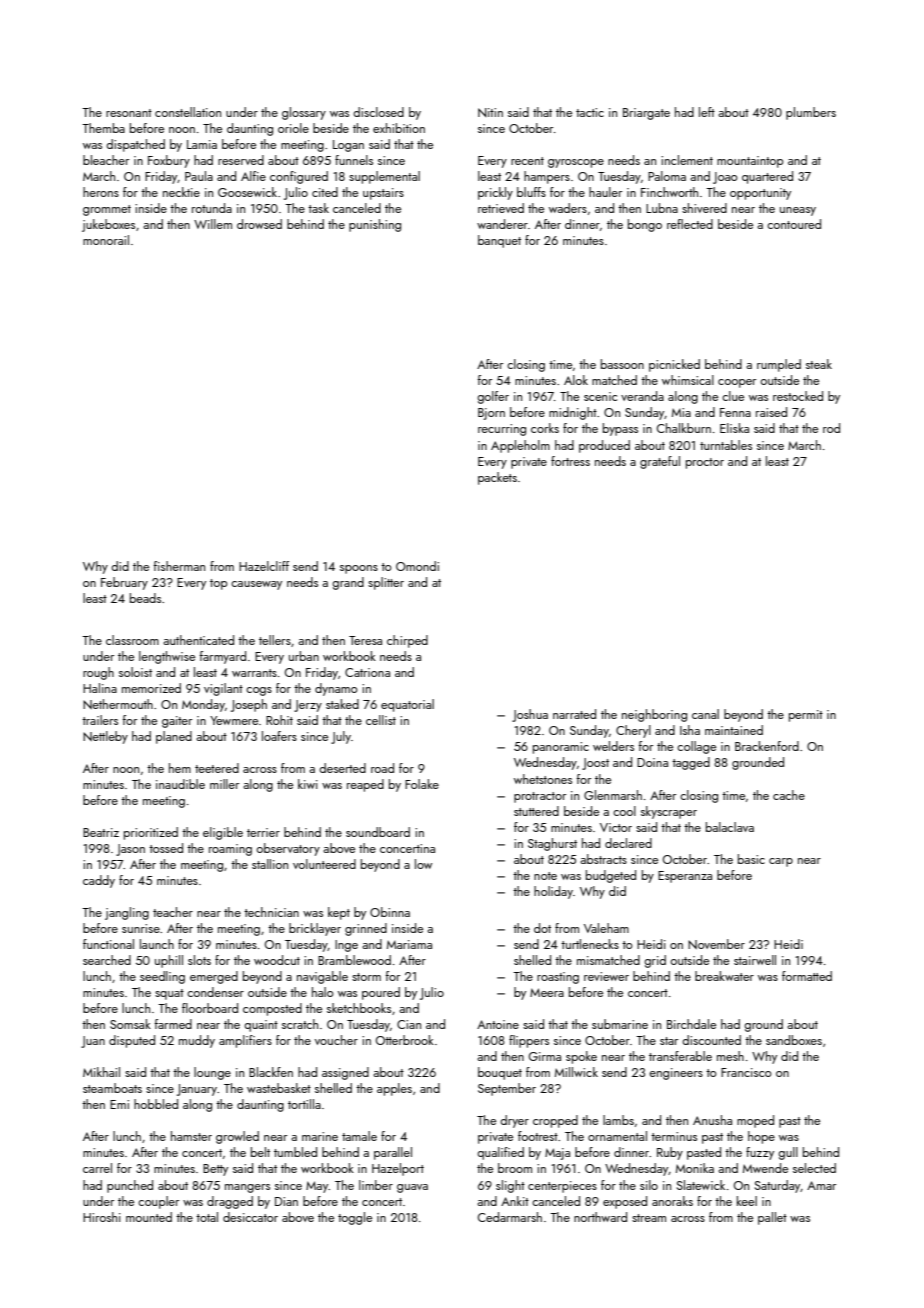 The image size is (924, 1308). I want to click on uneasy, so click(798, 211).
